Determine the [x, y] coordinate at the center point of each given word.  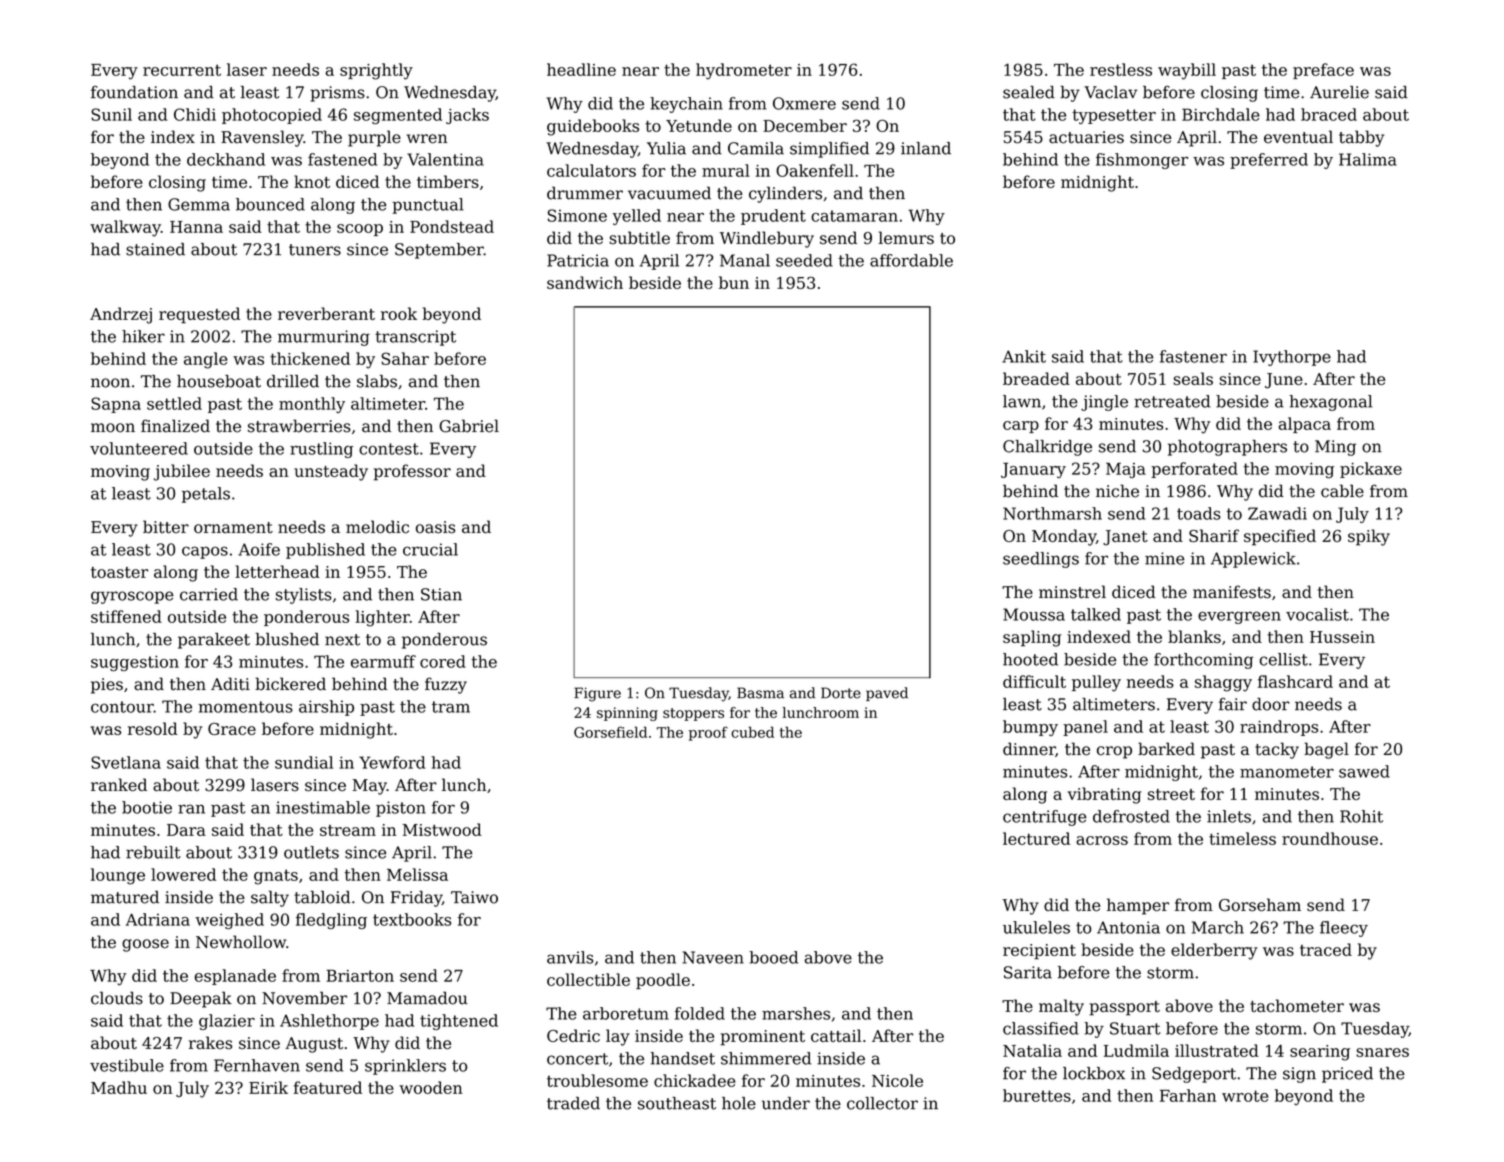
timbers [448, 181]
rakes [210, 1042]
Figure [597, 694]
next [342, 640]
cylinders [785, 194]
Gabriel [469, 426]
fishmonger [1142, 161]
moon [113, 428]
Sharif [1214, 535]
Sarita [1028, 972]
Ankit [1024, 356]
